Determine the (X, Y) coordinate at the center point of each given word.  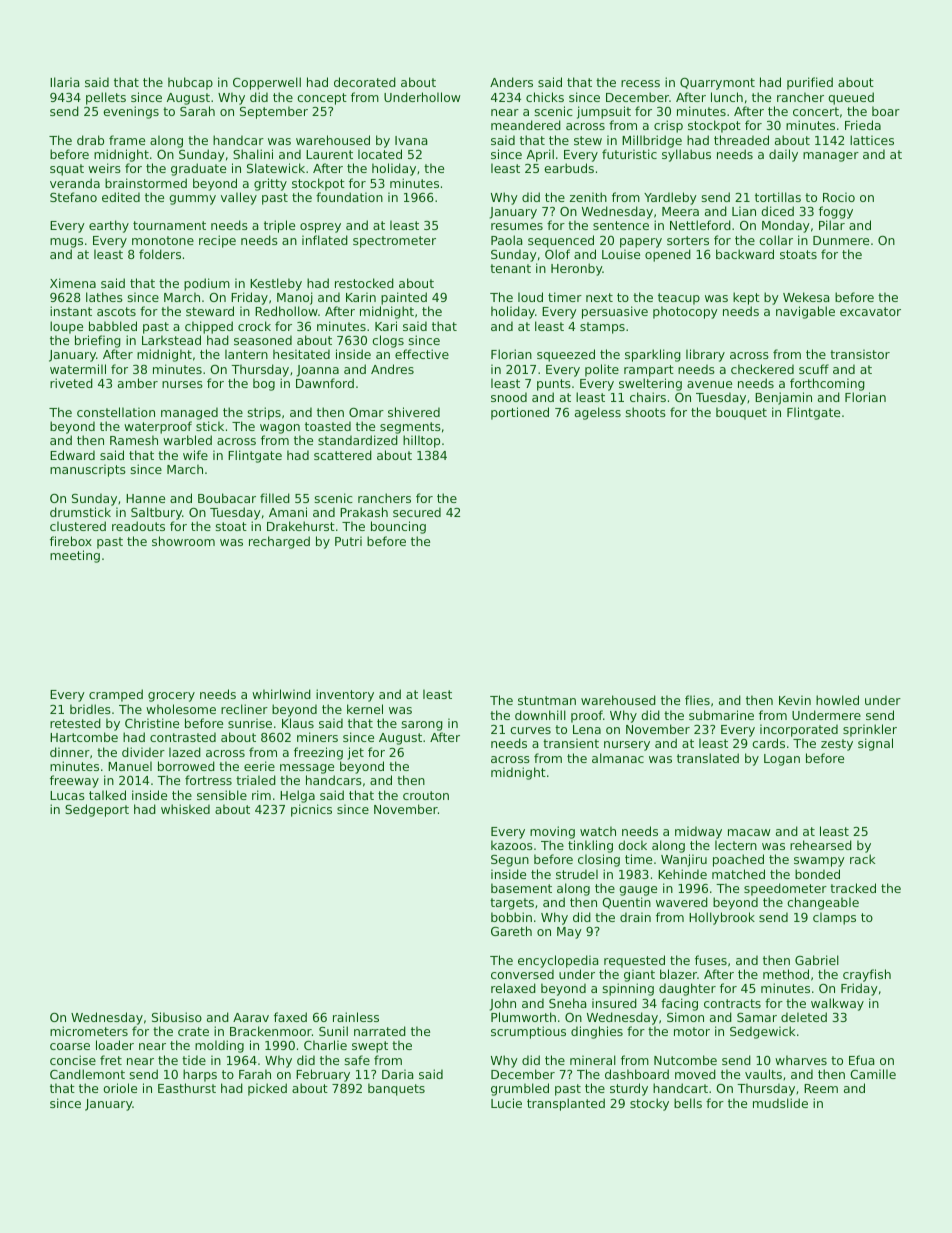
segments (410, 428)
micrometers (89, 1031)
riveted (71, 383)
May (569, 933)
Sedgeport (97, 810)
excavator (870, 311)
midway (698, 832)
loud (530, 297)
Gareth (511, 931)
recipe (217, 241)
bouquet (741, 413)
